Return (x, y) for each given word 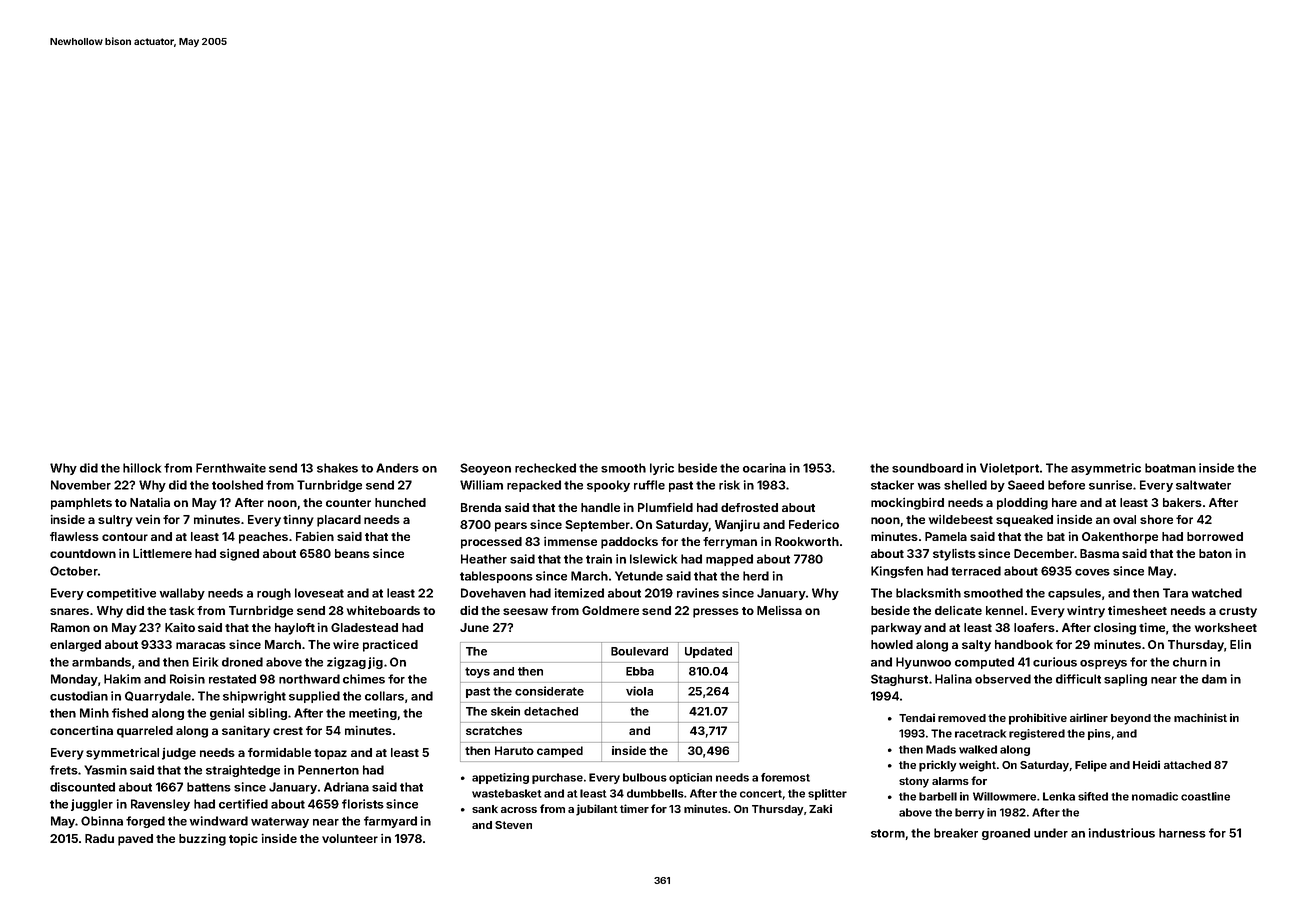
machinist (1200, 717)
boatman (1170, 468)
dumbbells (655, 793)
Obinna (102, 821)
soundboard (927, 468)
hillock (142, 468)
